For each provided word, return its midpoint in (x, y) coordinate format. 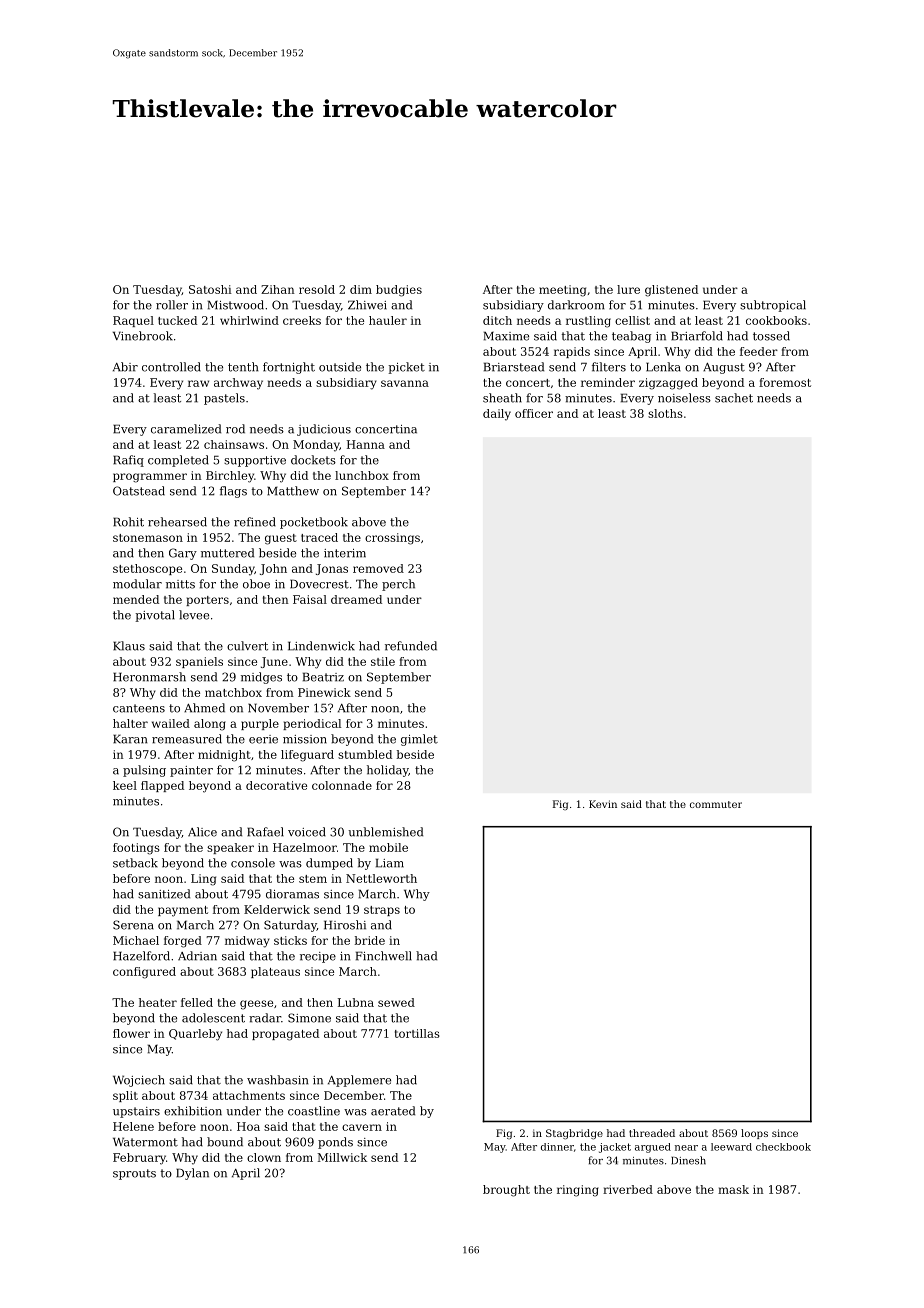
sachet (734, 398)
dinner (557, 1147)
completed (178, 461)
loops (754, 1134)
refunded (411, 646)
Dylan (192, 1174)
